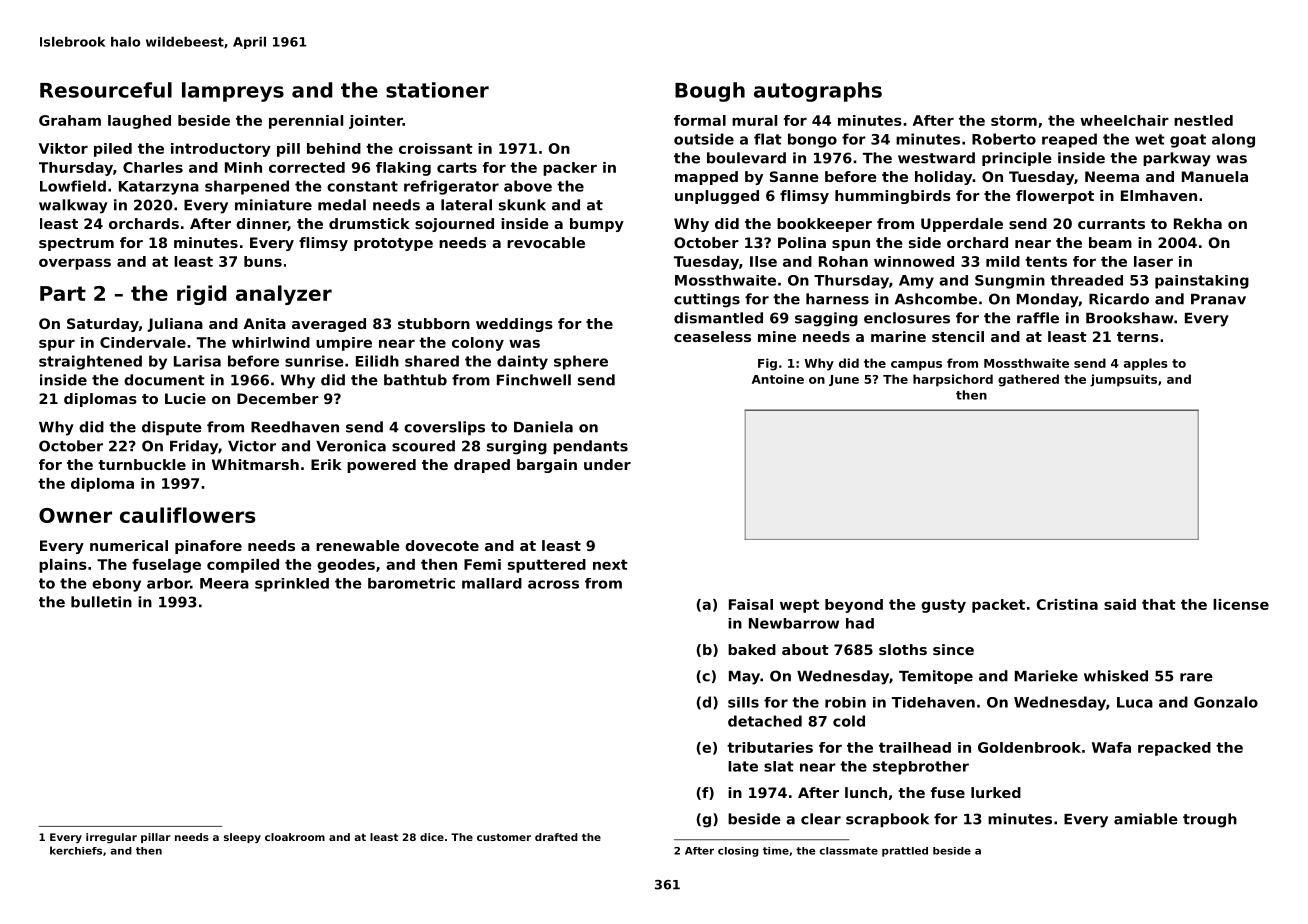 Image resolution: width=1308 pixels, height=924 pixels. I want to click on Reedhaven, so click(295, 427).
